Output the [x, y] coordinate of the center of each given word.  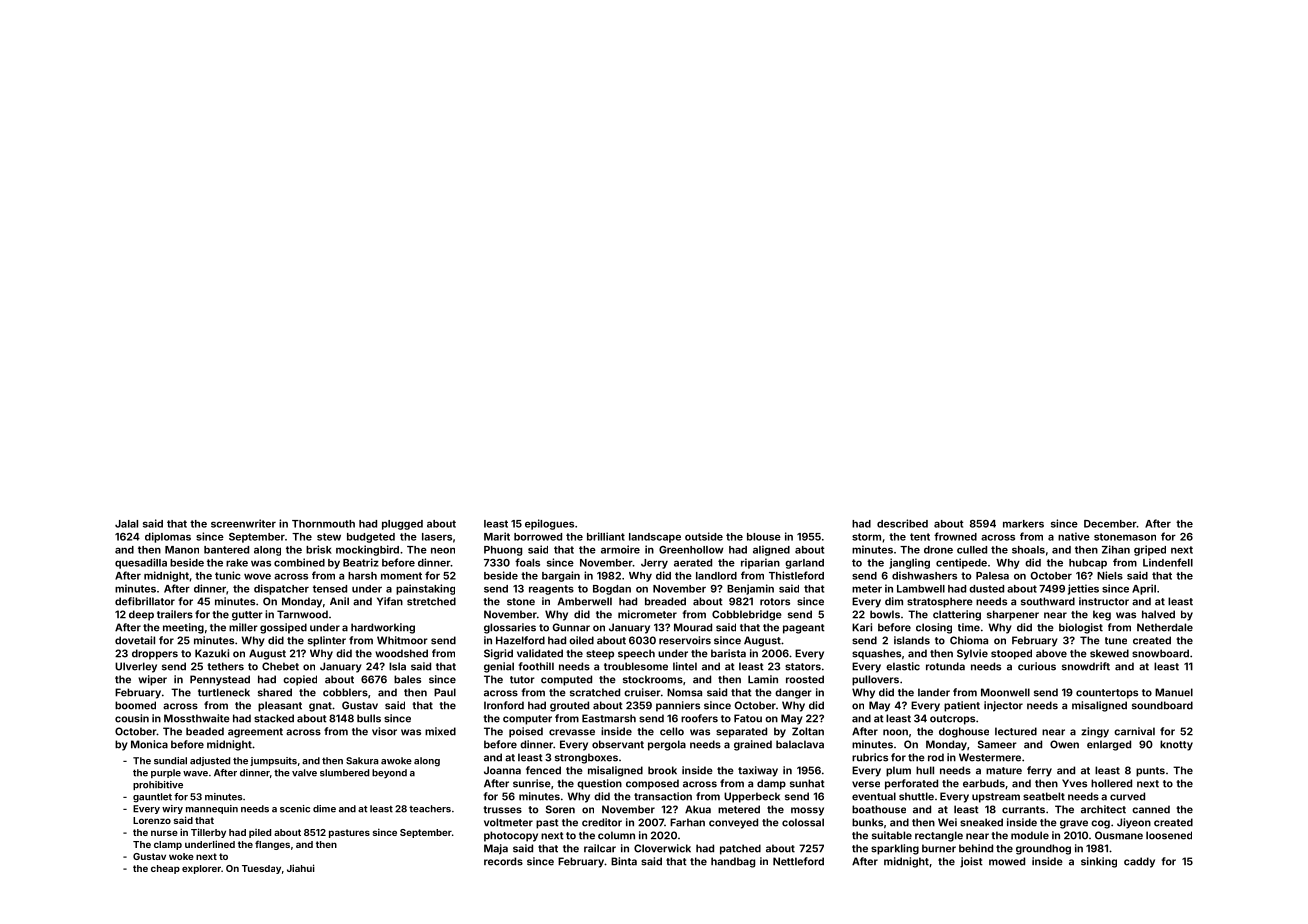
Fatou [748, 718]
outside [704, 536]
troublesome [636, 666]
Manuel [1174, 692]
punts [1150, 772]
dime [324, 809]
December [1110, 524]
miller [243, 627]
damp [771, 784]
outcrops [952, 720]
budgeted [371, 538]
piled [260, 833]
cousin [132, 718]
